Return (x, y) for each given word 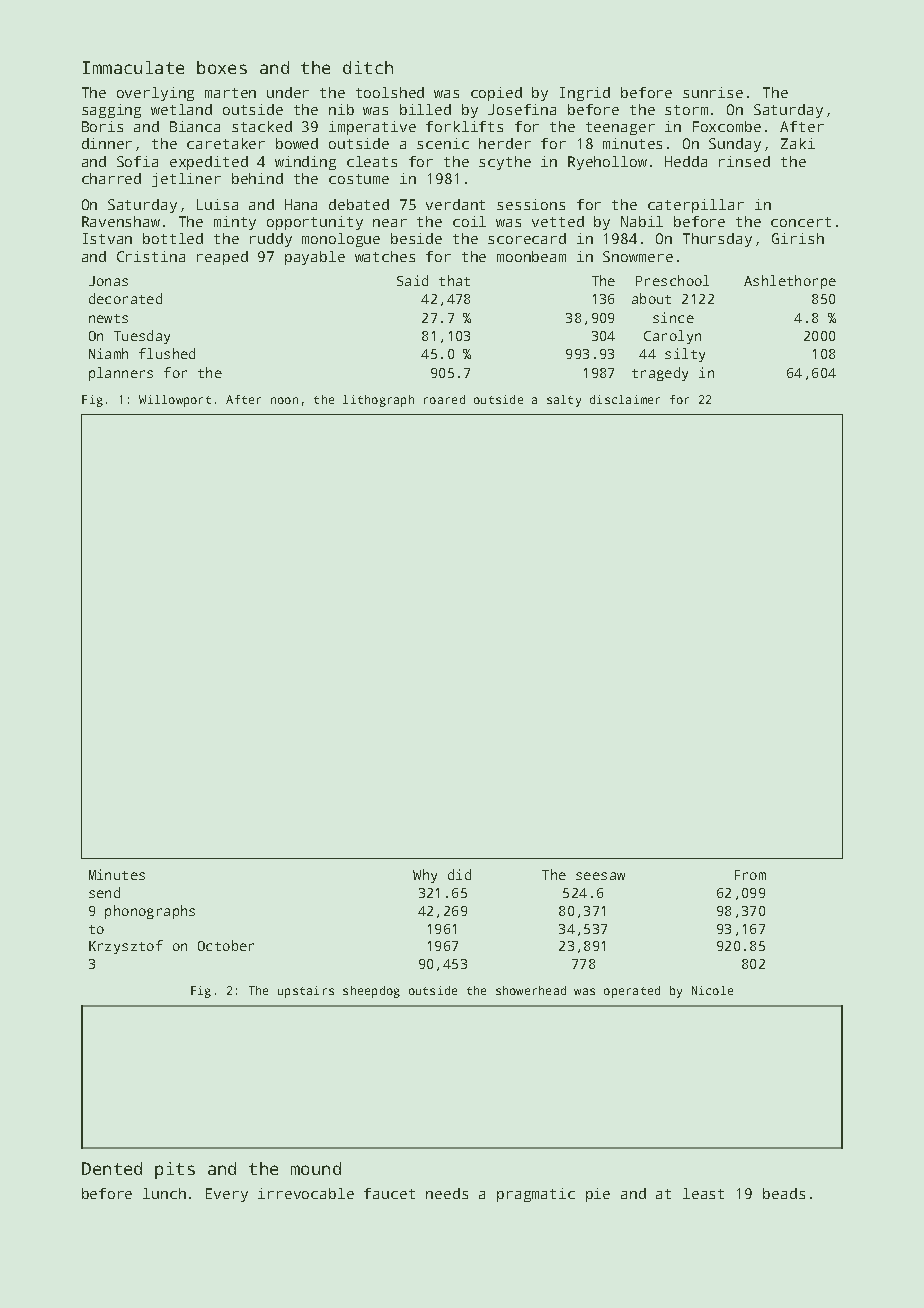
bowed (297, 143)
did (459, 874)
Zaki (798, 143)
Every (227, 1195)
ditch (368, 67)
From (750, 875)
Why (425, 876)
